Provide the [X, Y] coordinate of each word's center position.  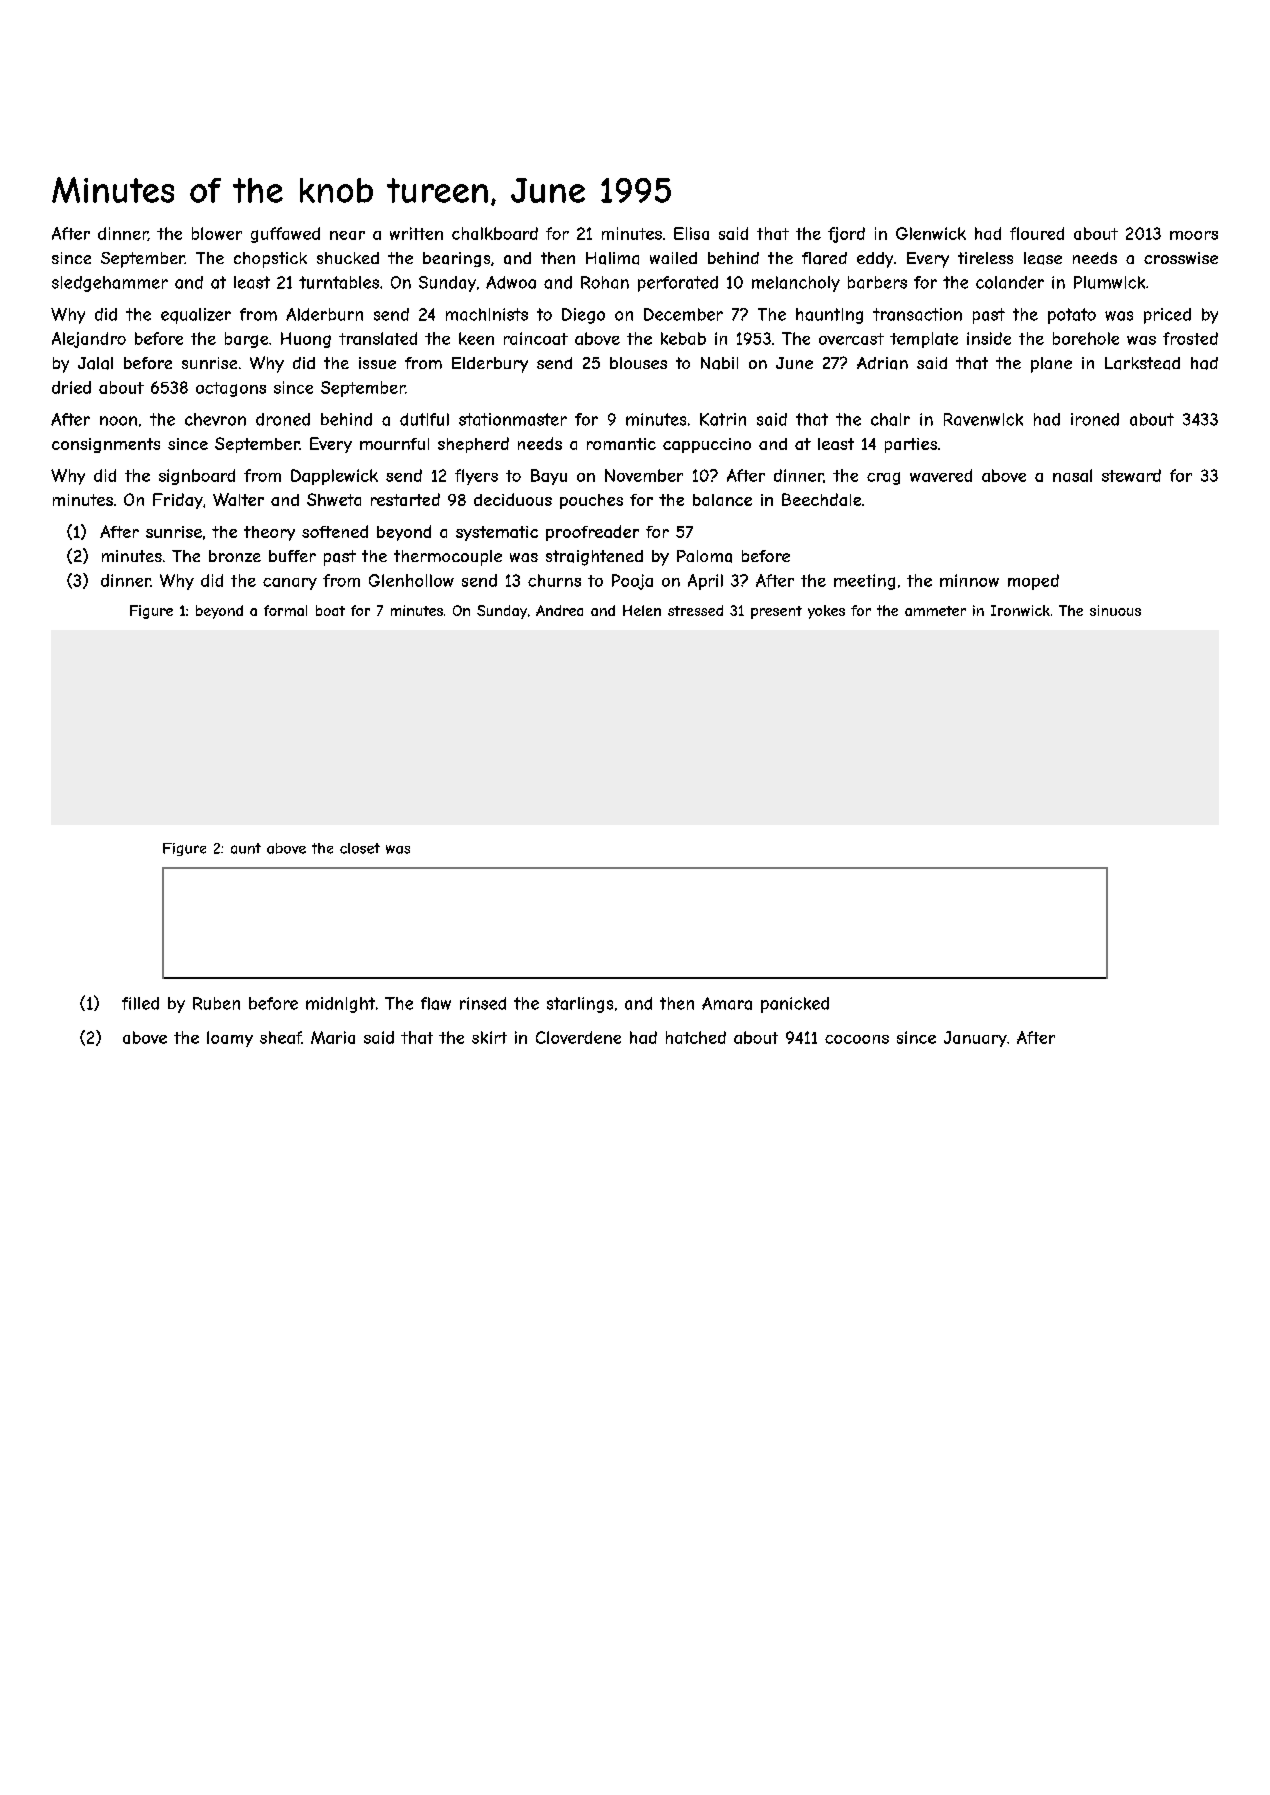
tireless [985, 258]
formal [285, 610]
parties [911, 445]
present [776, 612]
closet [360, 848]
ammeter [935, 611]
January [975, 1039]
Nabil [719, 363]
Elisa [691, 233]
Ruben [216, 1003]
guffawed [285, 235]
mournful [394, 444]
